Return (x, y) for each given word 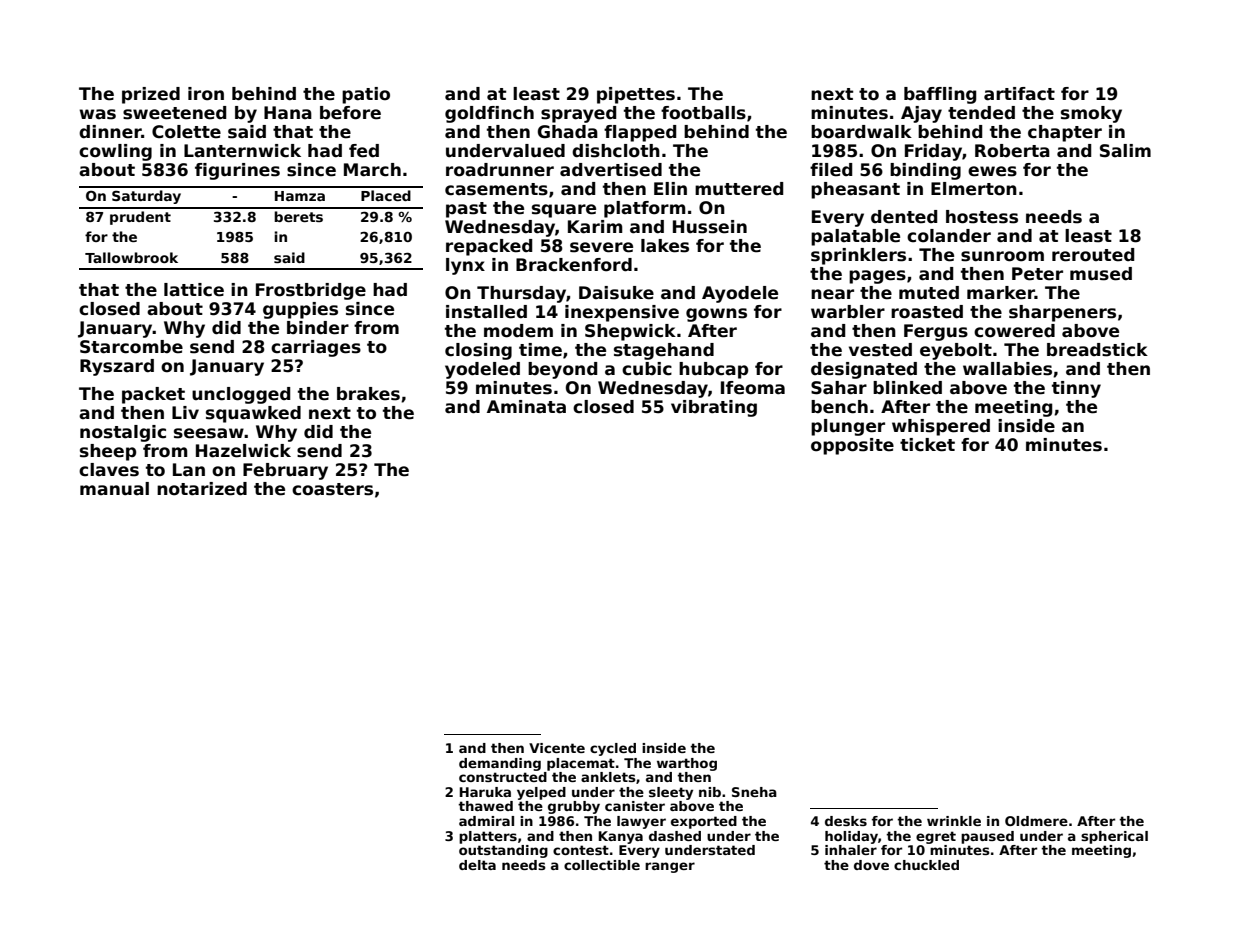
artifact (1019, 94)
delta (477, 865)
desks (846, 821)
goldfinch (489, 114)
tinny (1076, 389)
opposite (852, 446)
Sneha (754, 792)
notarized (202, 489)
